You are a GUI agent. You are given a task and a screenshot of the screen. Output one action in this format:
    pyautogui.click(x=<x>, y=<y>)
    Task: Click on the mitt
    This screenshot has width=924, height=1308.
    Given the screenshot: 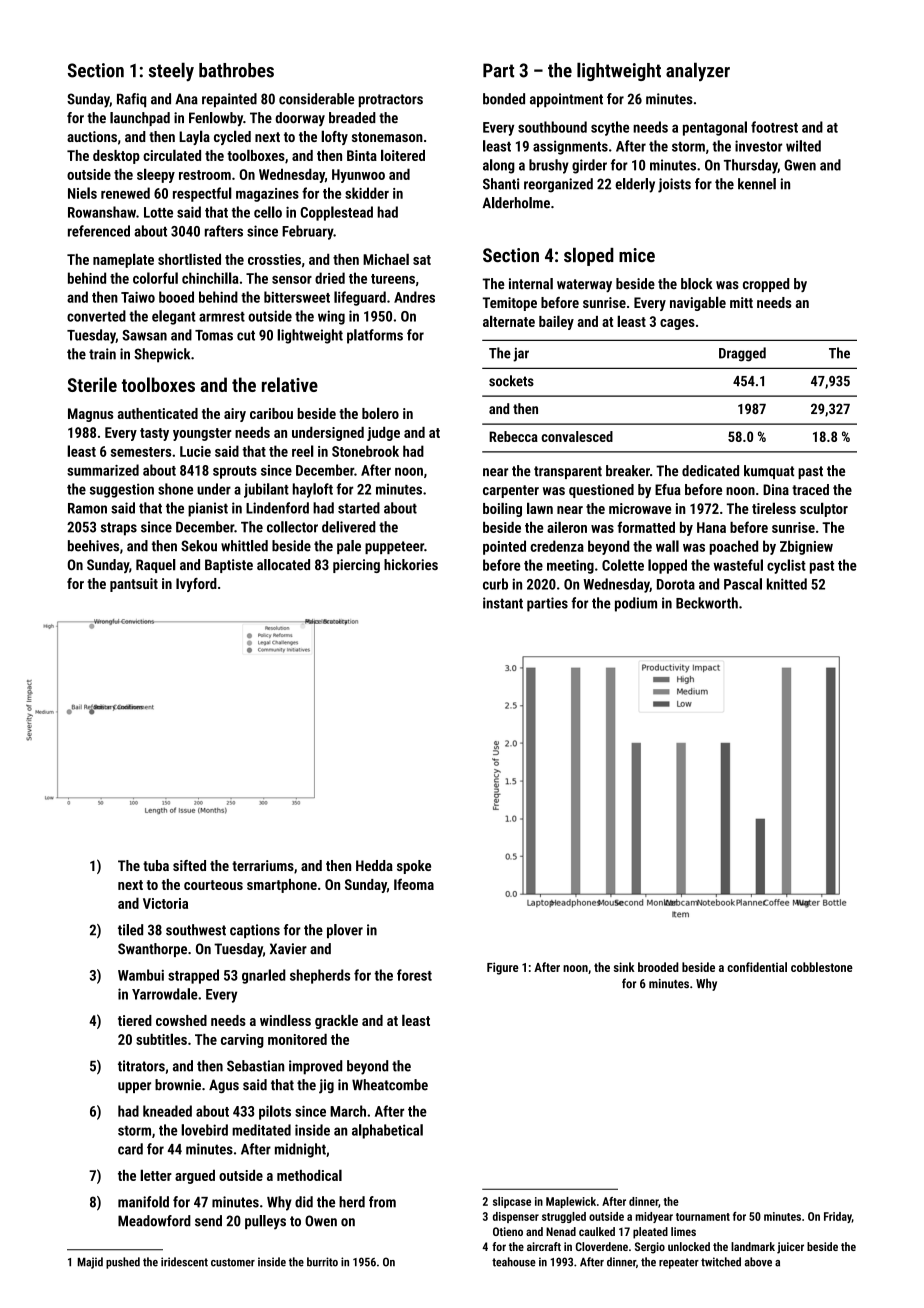 What is the action you would take?
    pyautogui.click(x=741, y=302)
